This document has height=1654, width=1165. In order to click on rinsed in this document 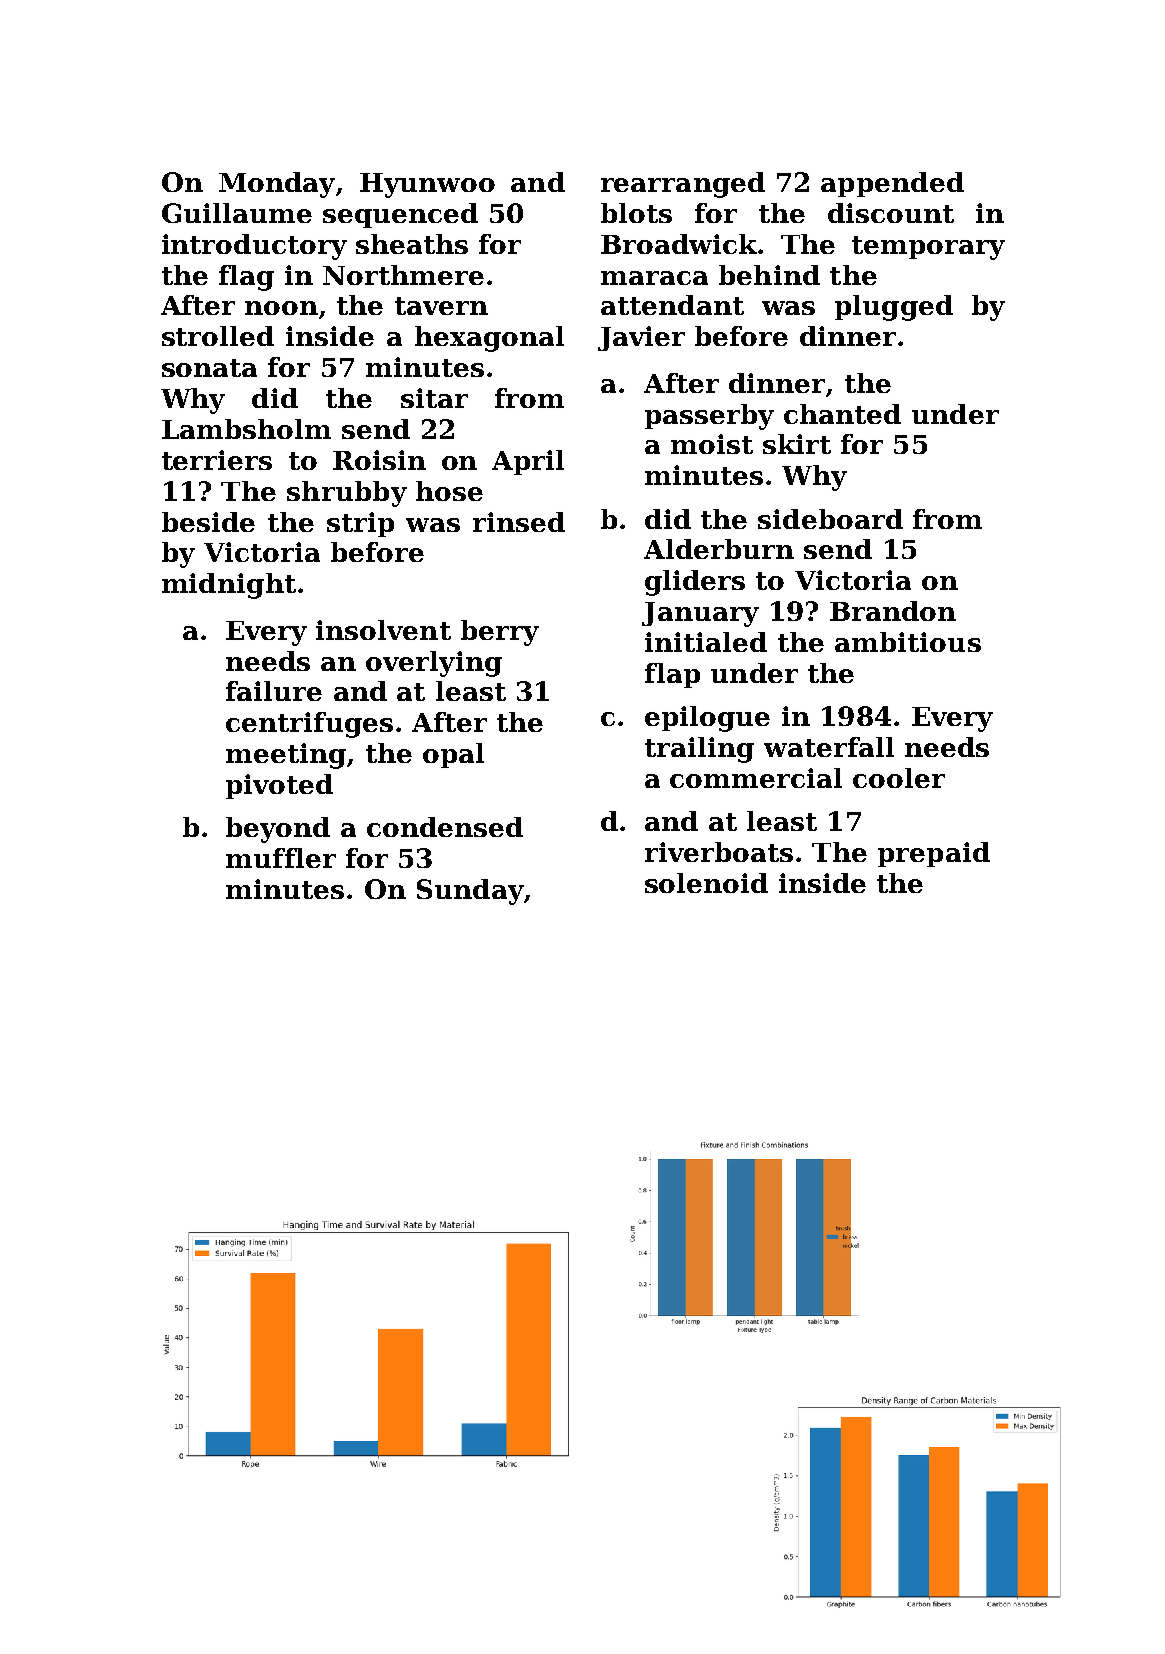, I will do `click(519, 522)`.
